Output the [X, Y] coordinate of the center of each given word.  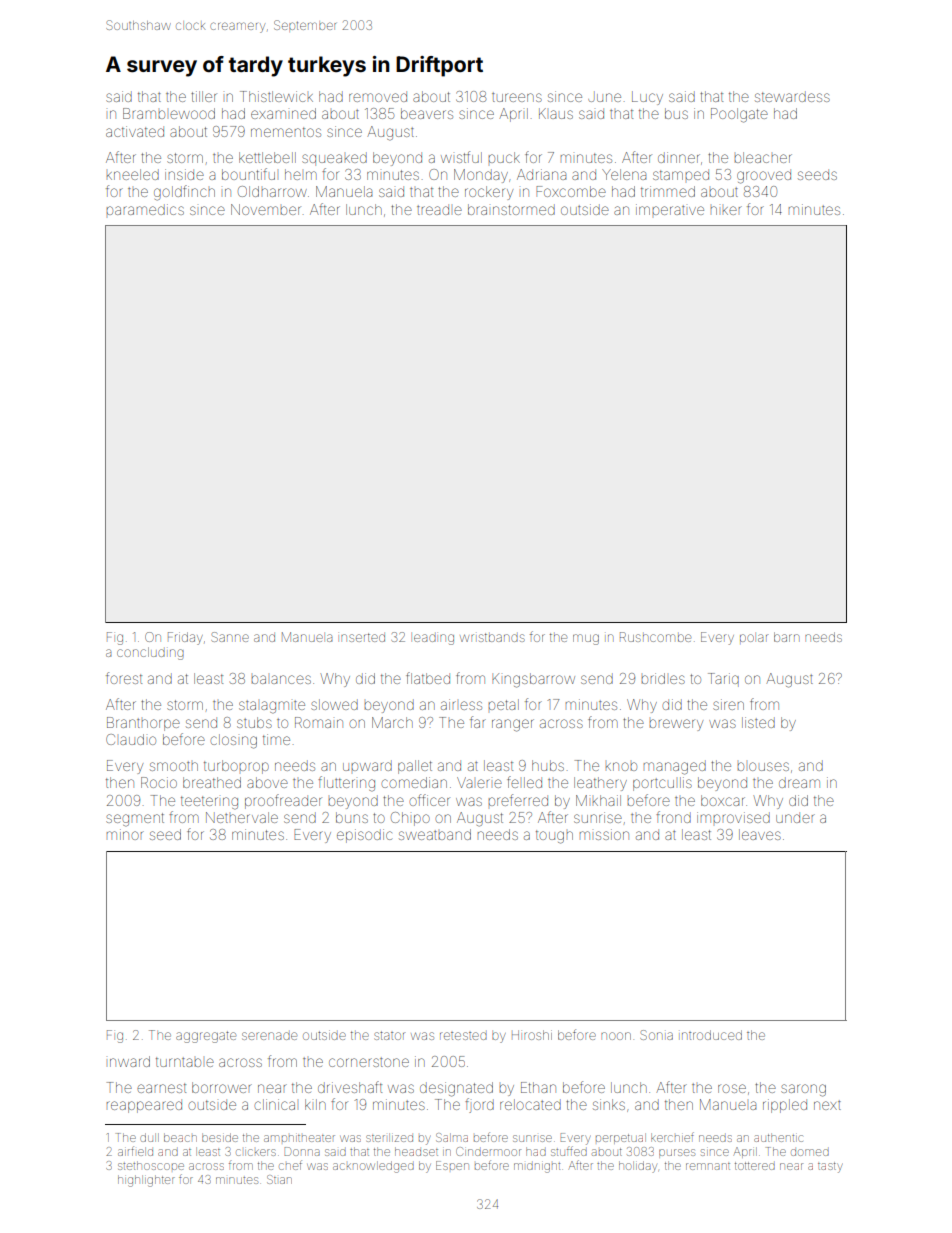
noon [616, 1036]
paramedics [145, 209]
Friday [185, 638]
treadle [439, 209]
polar [754, 638]
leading [434, 639]
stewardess [792, 96]
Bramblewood [169, 113]
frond [673, 817]
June [604, 97]
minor [125, 834]
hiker [726, 210]
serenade [269, 1036]
